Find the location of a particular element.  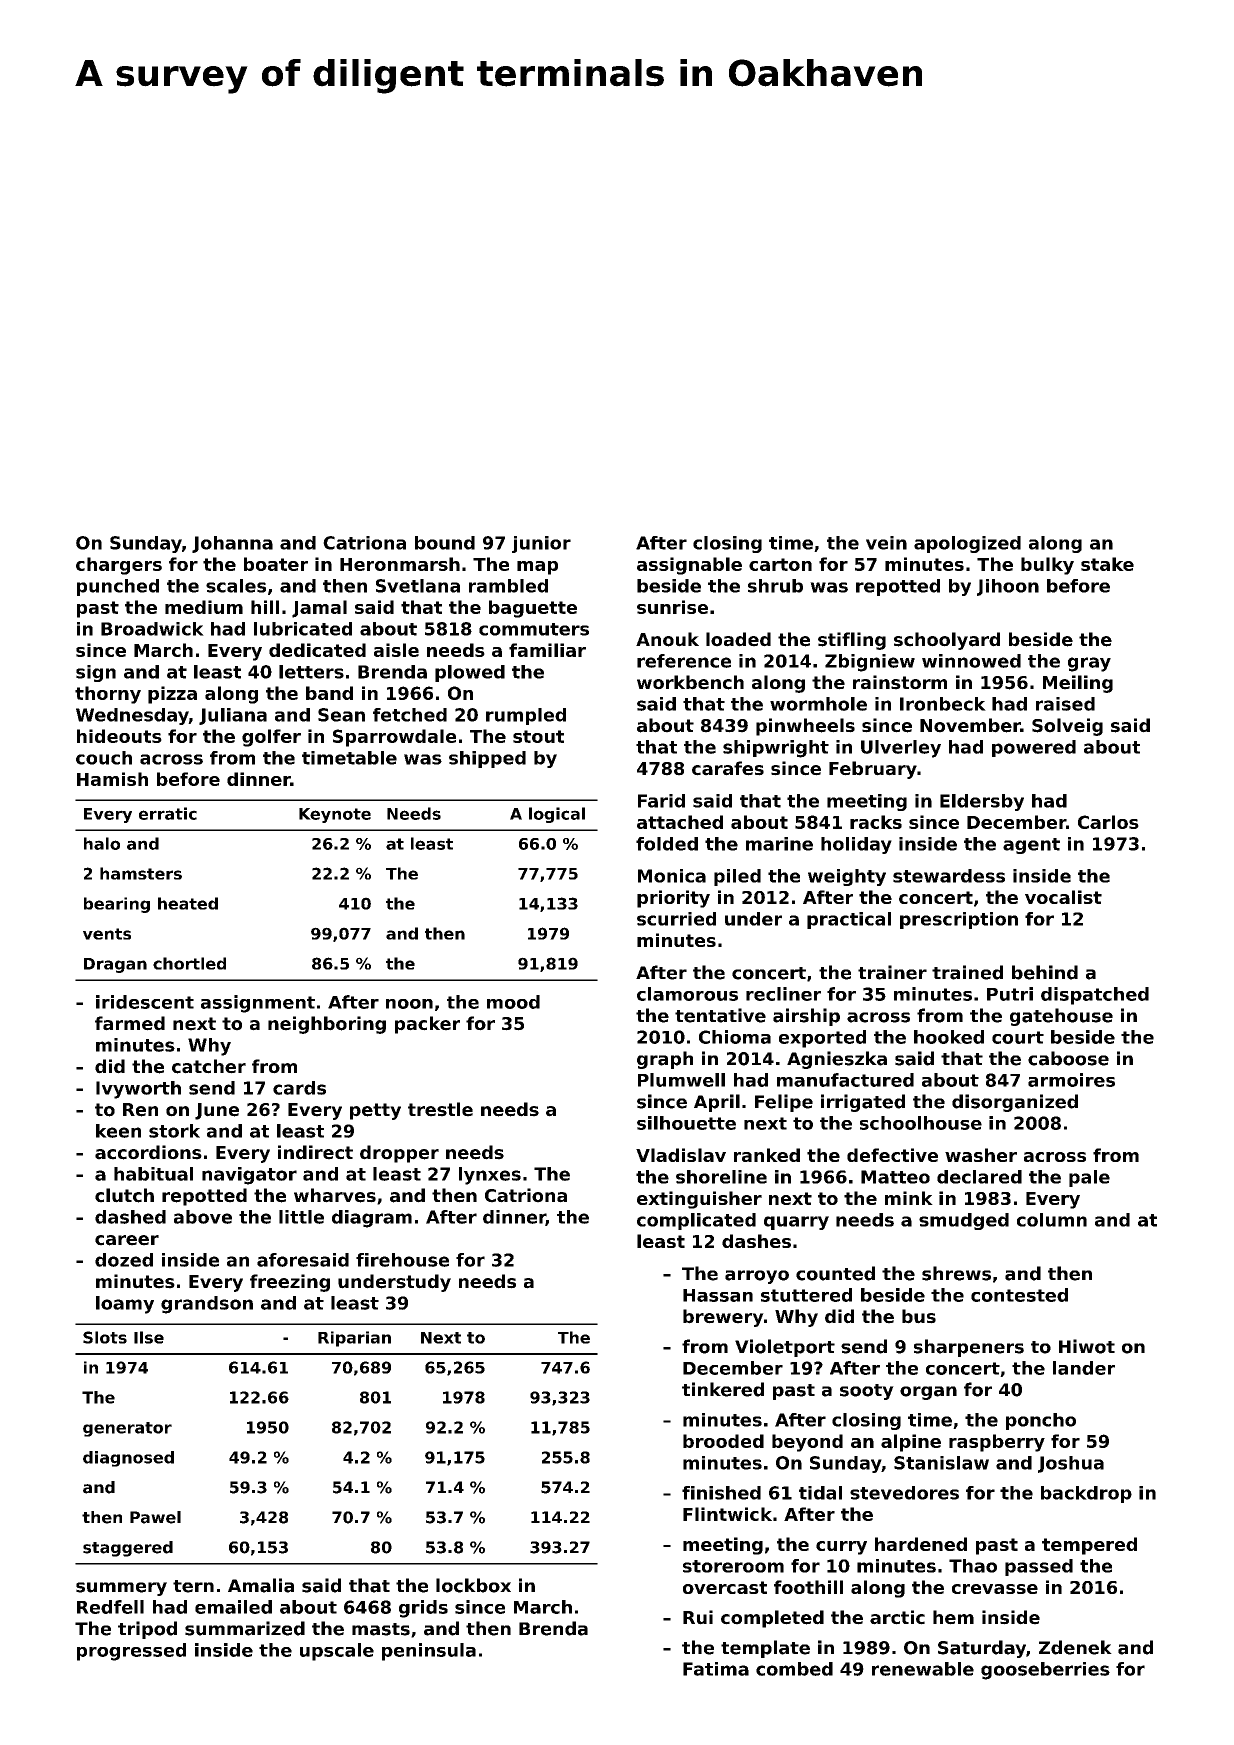

logical is located at coordinates (557, 815).
